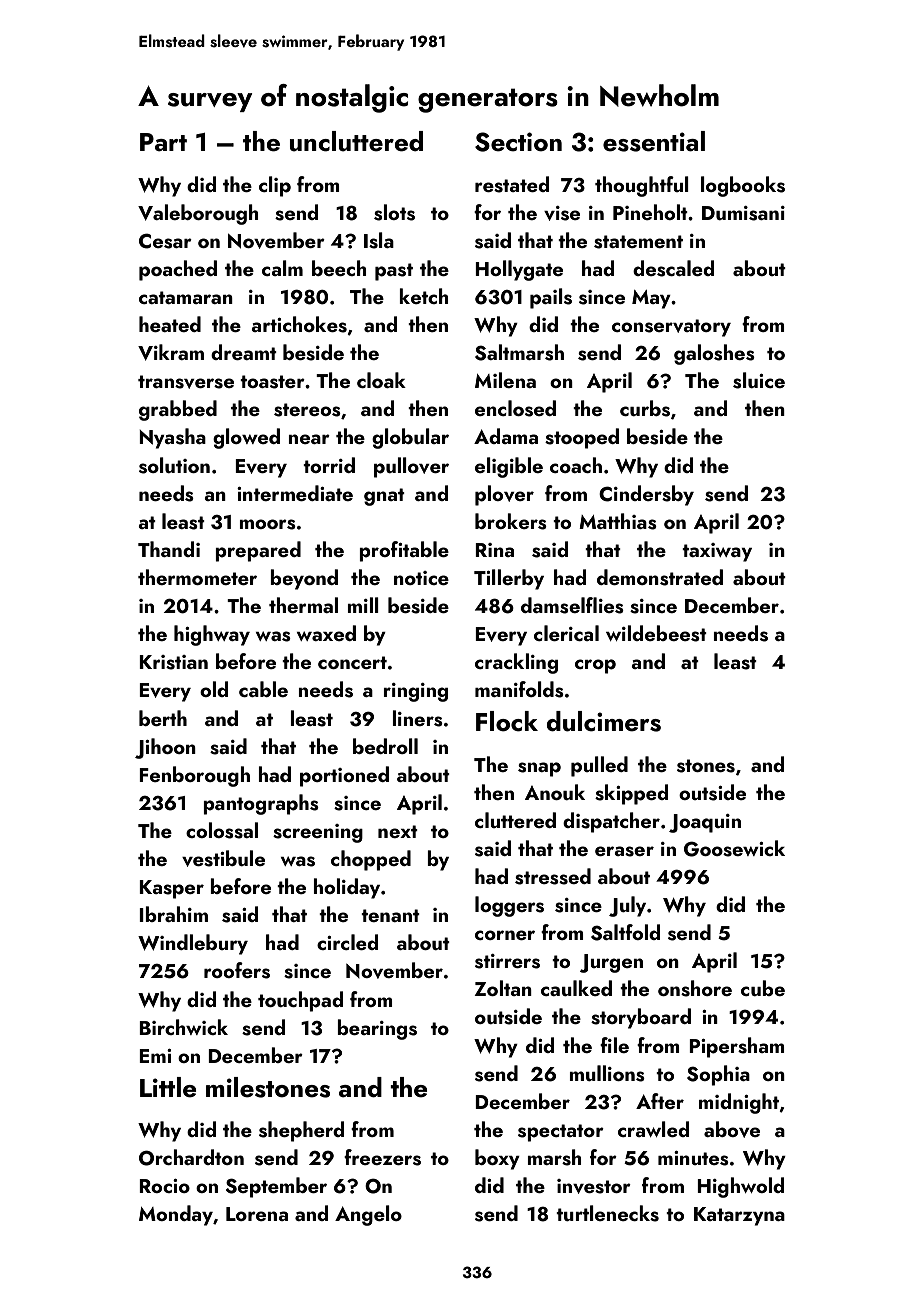 Image resolution: width=924 pixels, height=1314 pixels. I want to click on clip, so click(275, 186).
